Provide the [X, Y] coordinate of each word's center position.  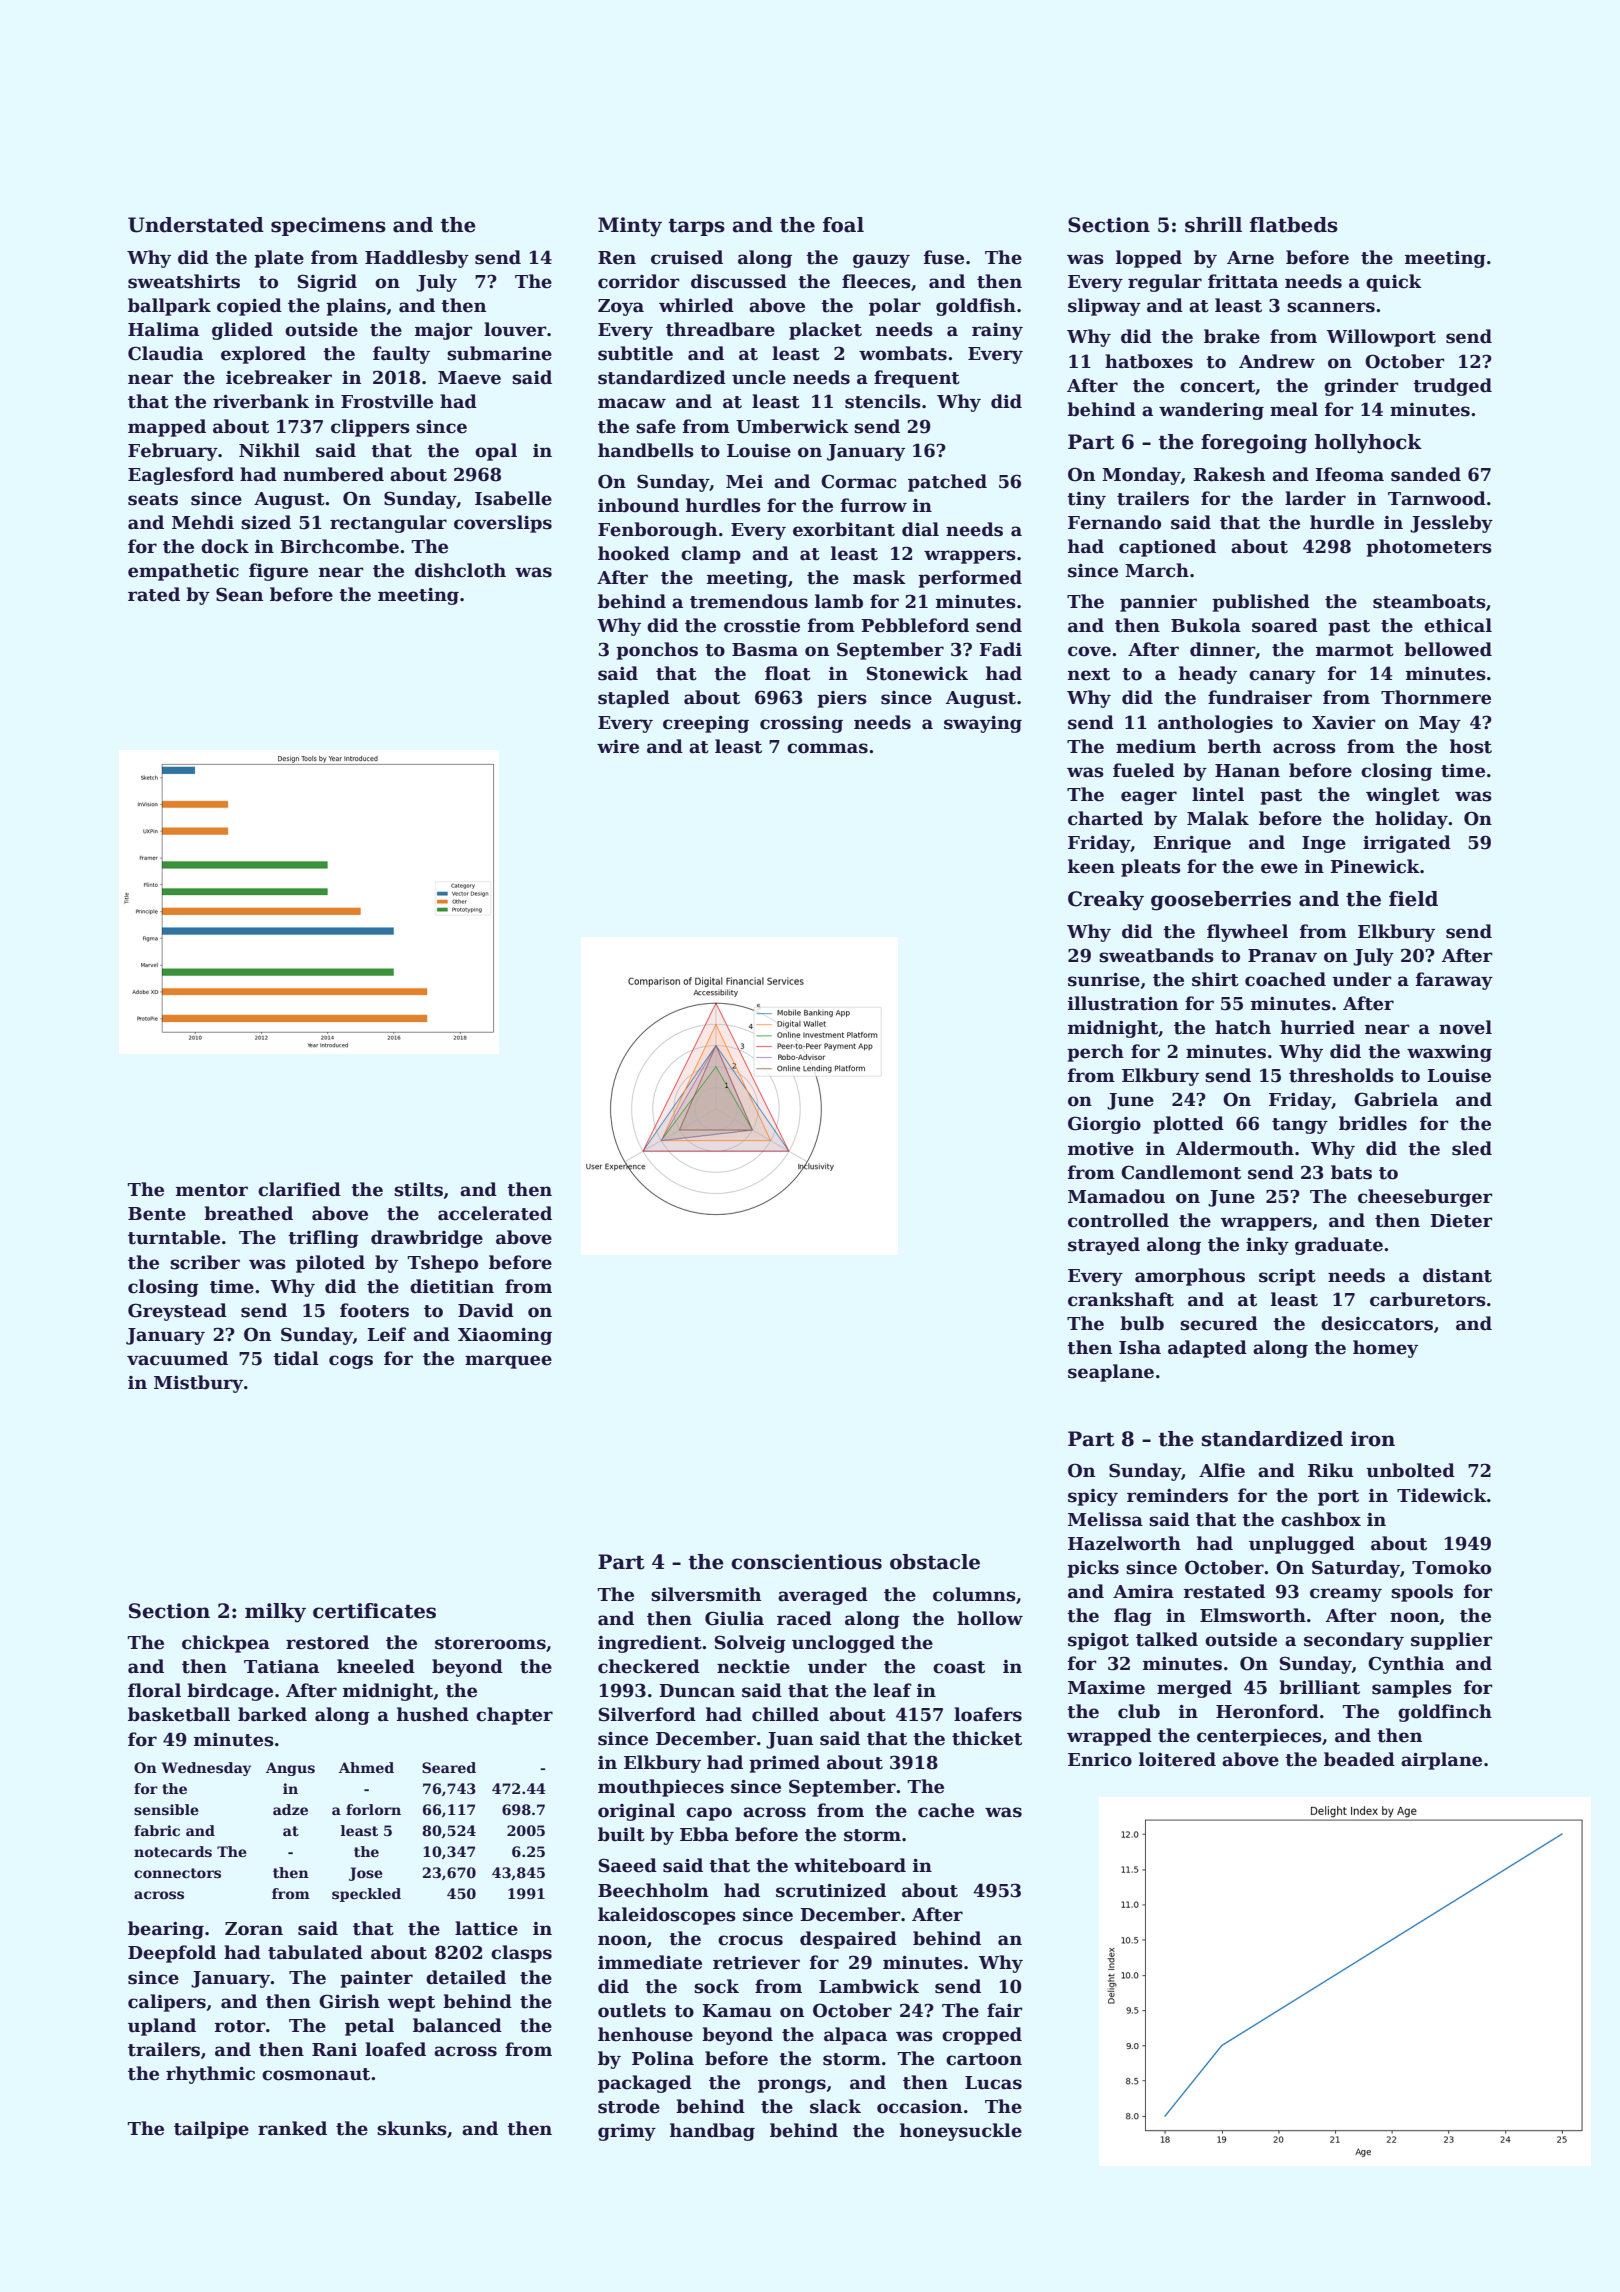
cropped [982, 2036]
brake [1232, 336]
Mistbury [198, 1384]
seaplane [1111, 1373]
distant [1457, 1275]
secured [1219, 1323]
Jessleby [1451, 524]
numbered [333, 474]
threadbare [720, 329]
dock [225, 546]
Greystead [177, 1312]
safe [656, 426]
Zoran [254, 1929]
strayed [1104, 1246]
